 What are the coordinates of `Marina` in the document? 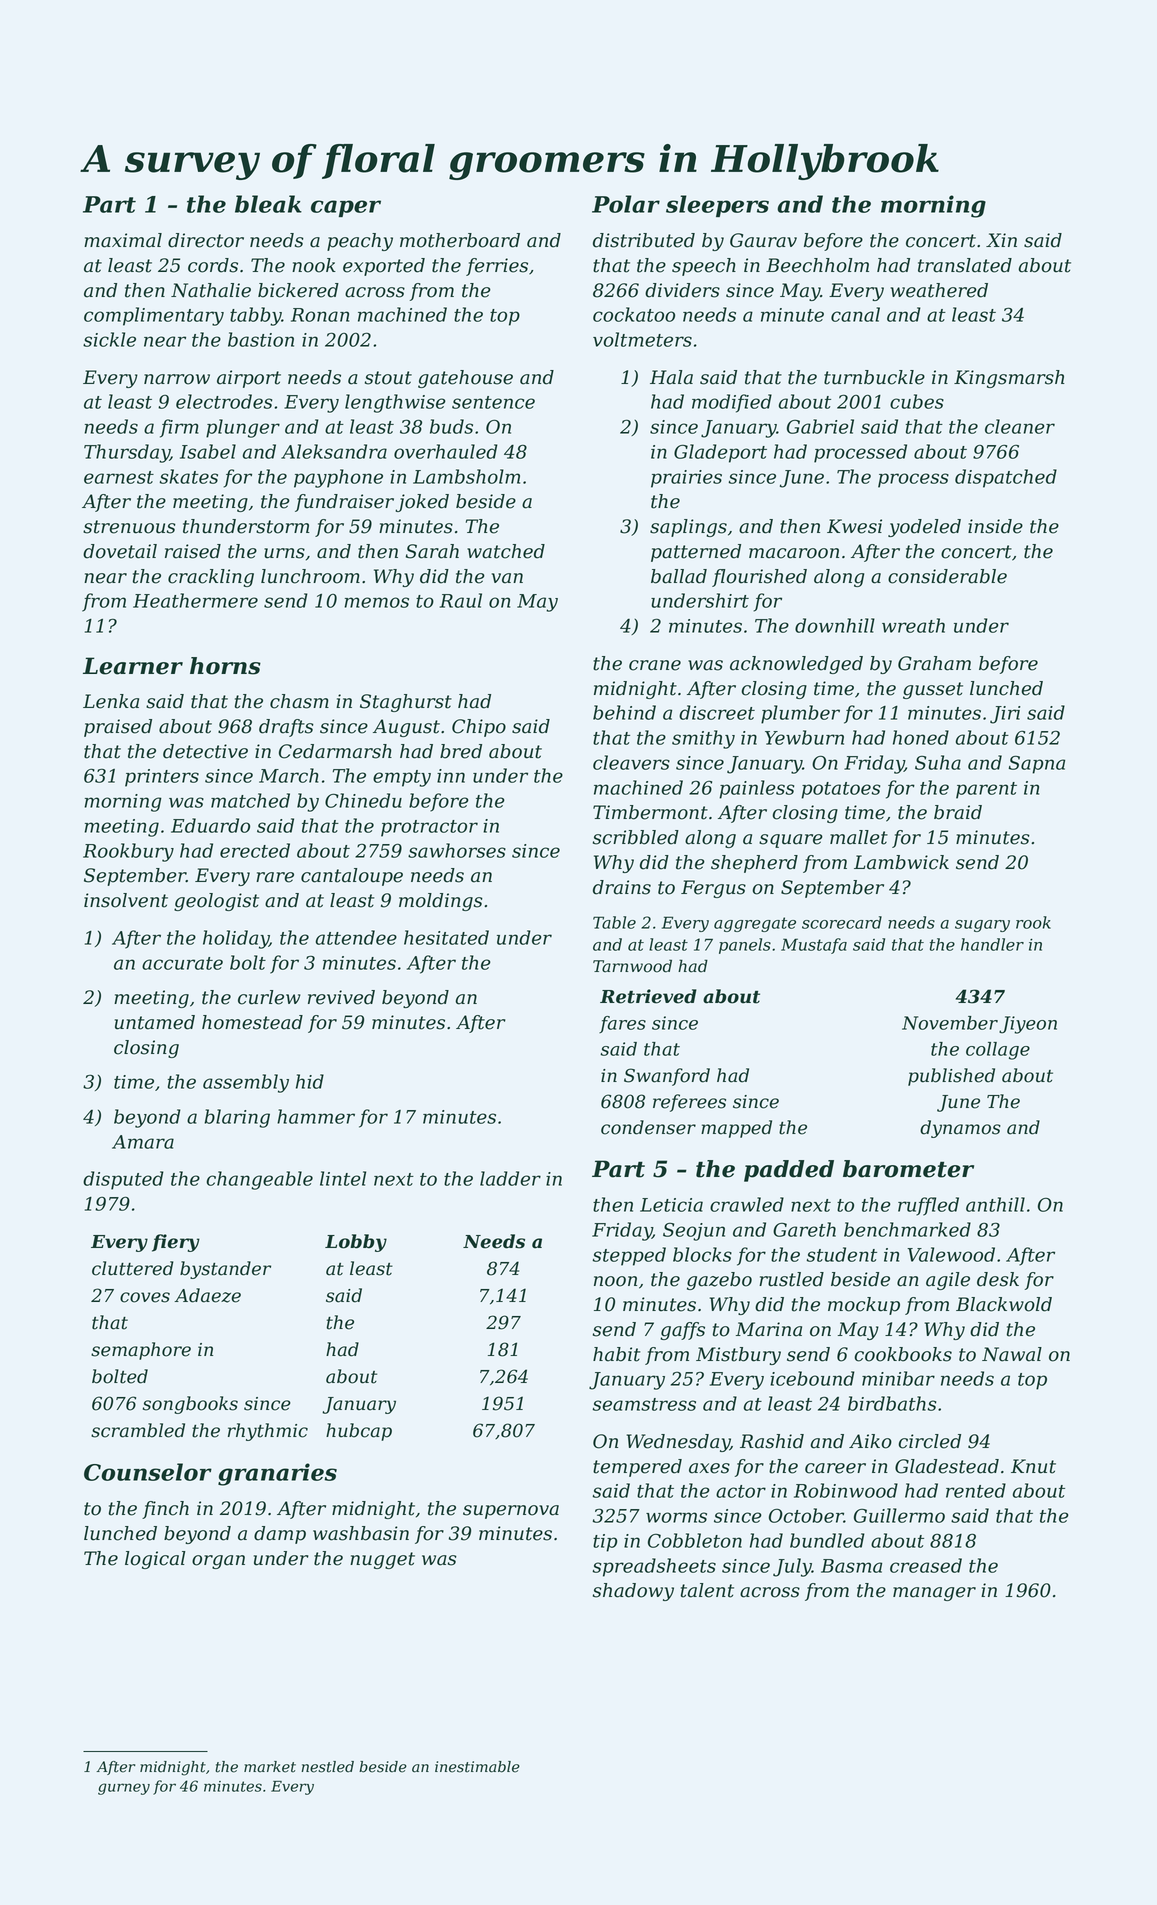 It's located at (769, 1329).
